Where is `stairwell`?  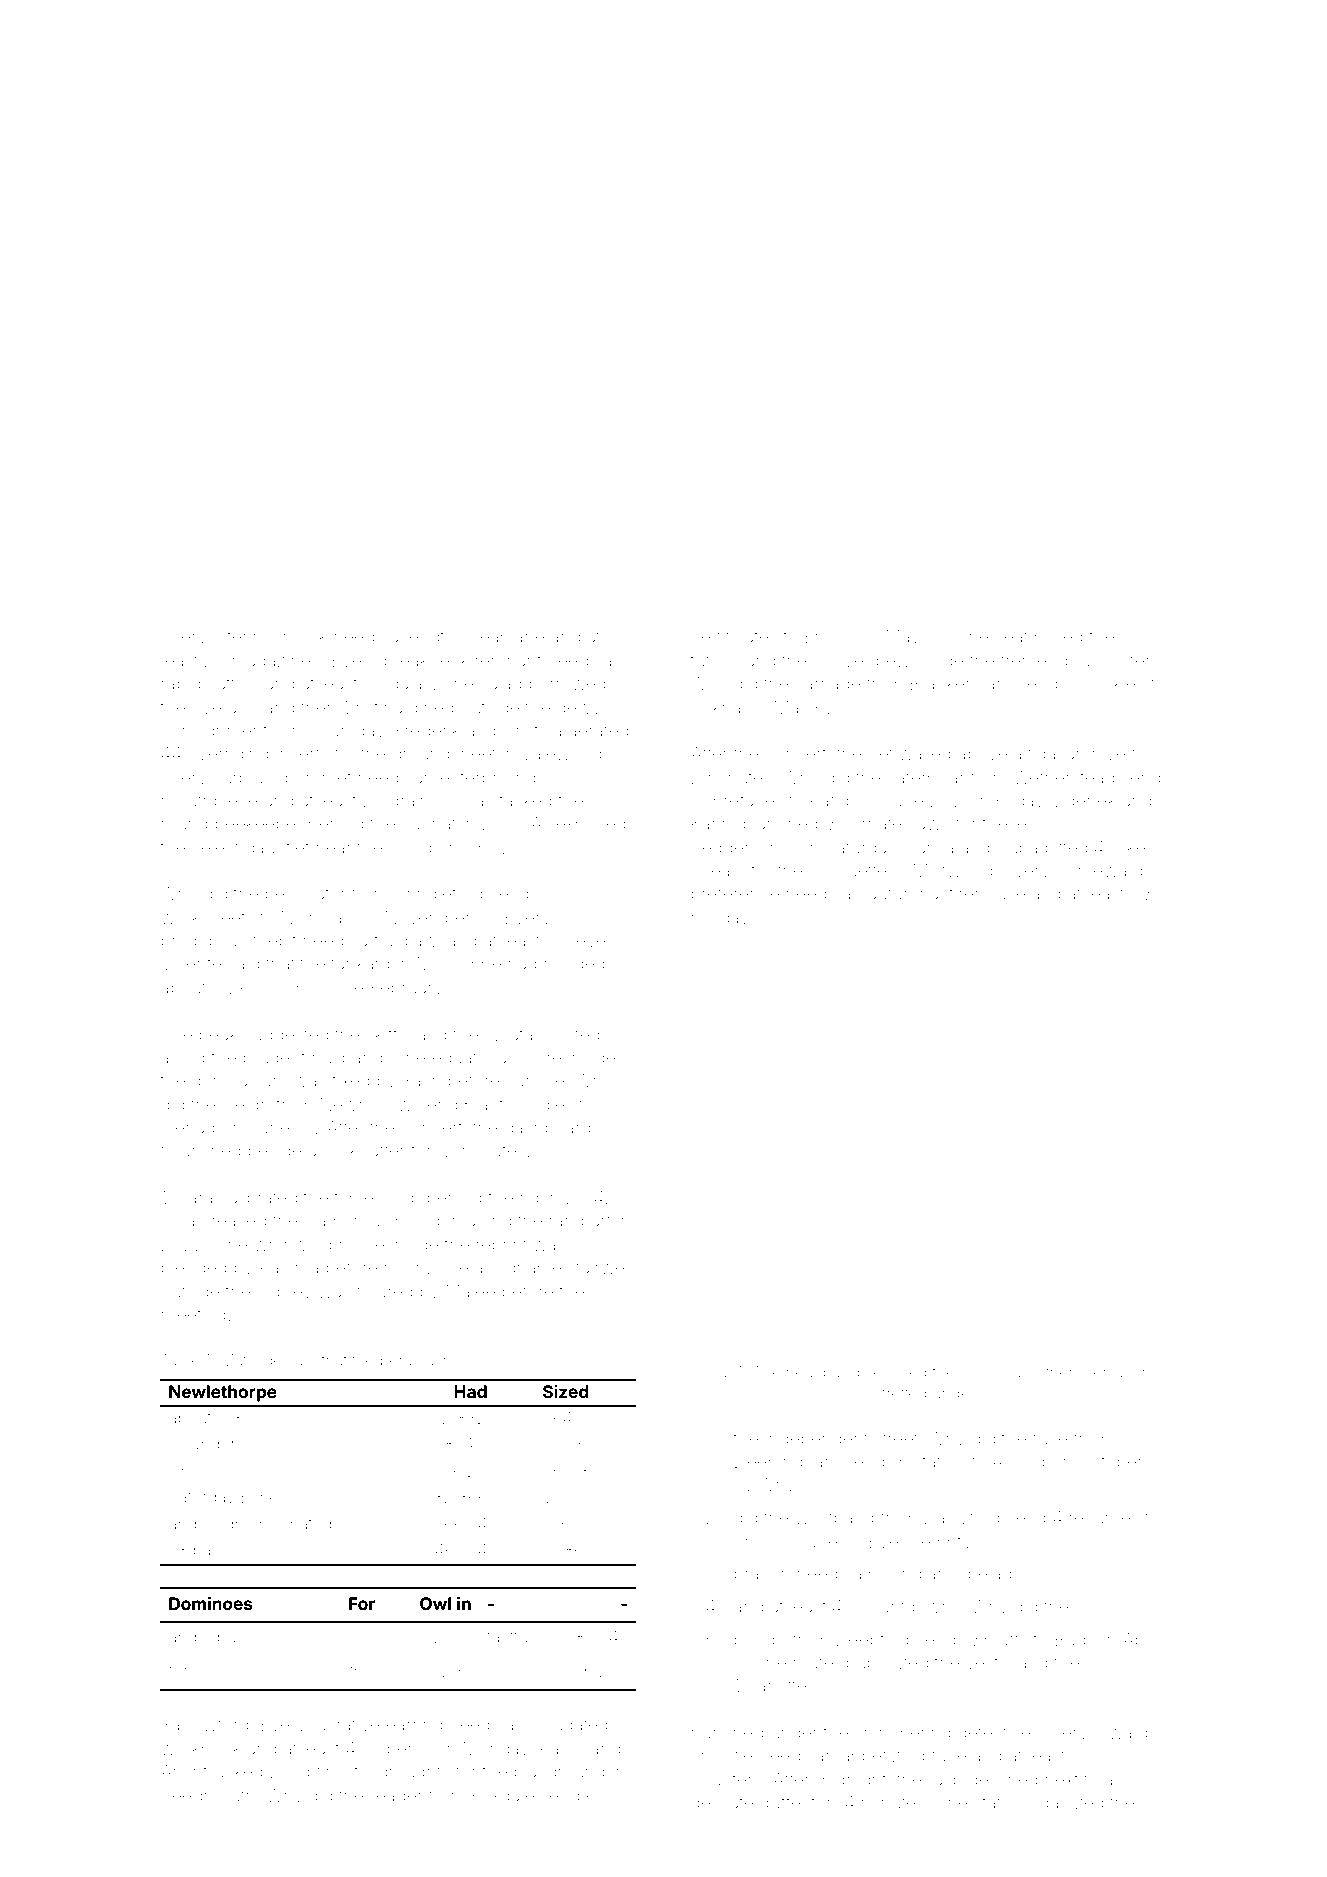 stairwell is located at coordinates (600, 1267).
